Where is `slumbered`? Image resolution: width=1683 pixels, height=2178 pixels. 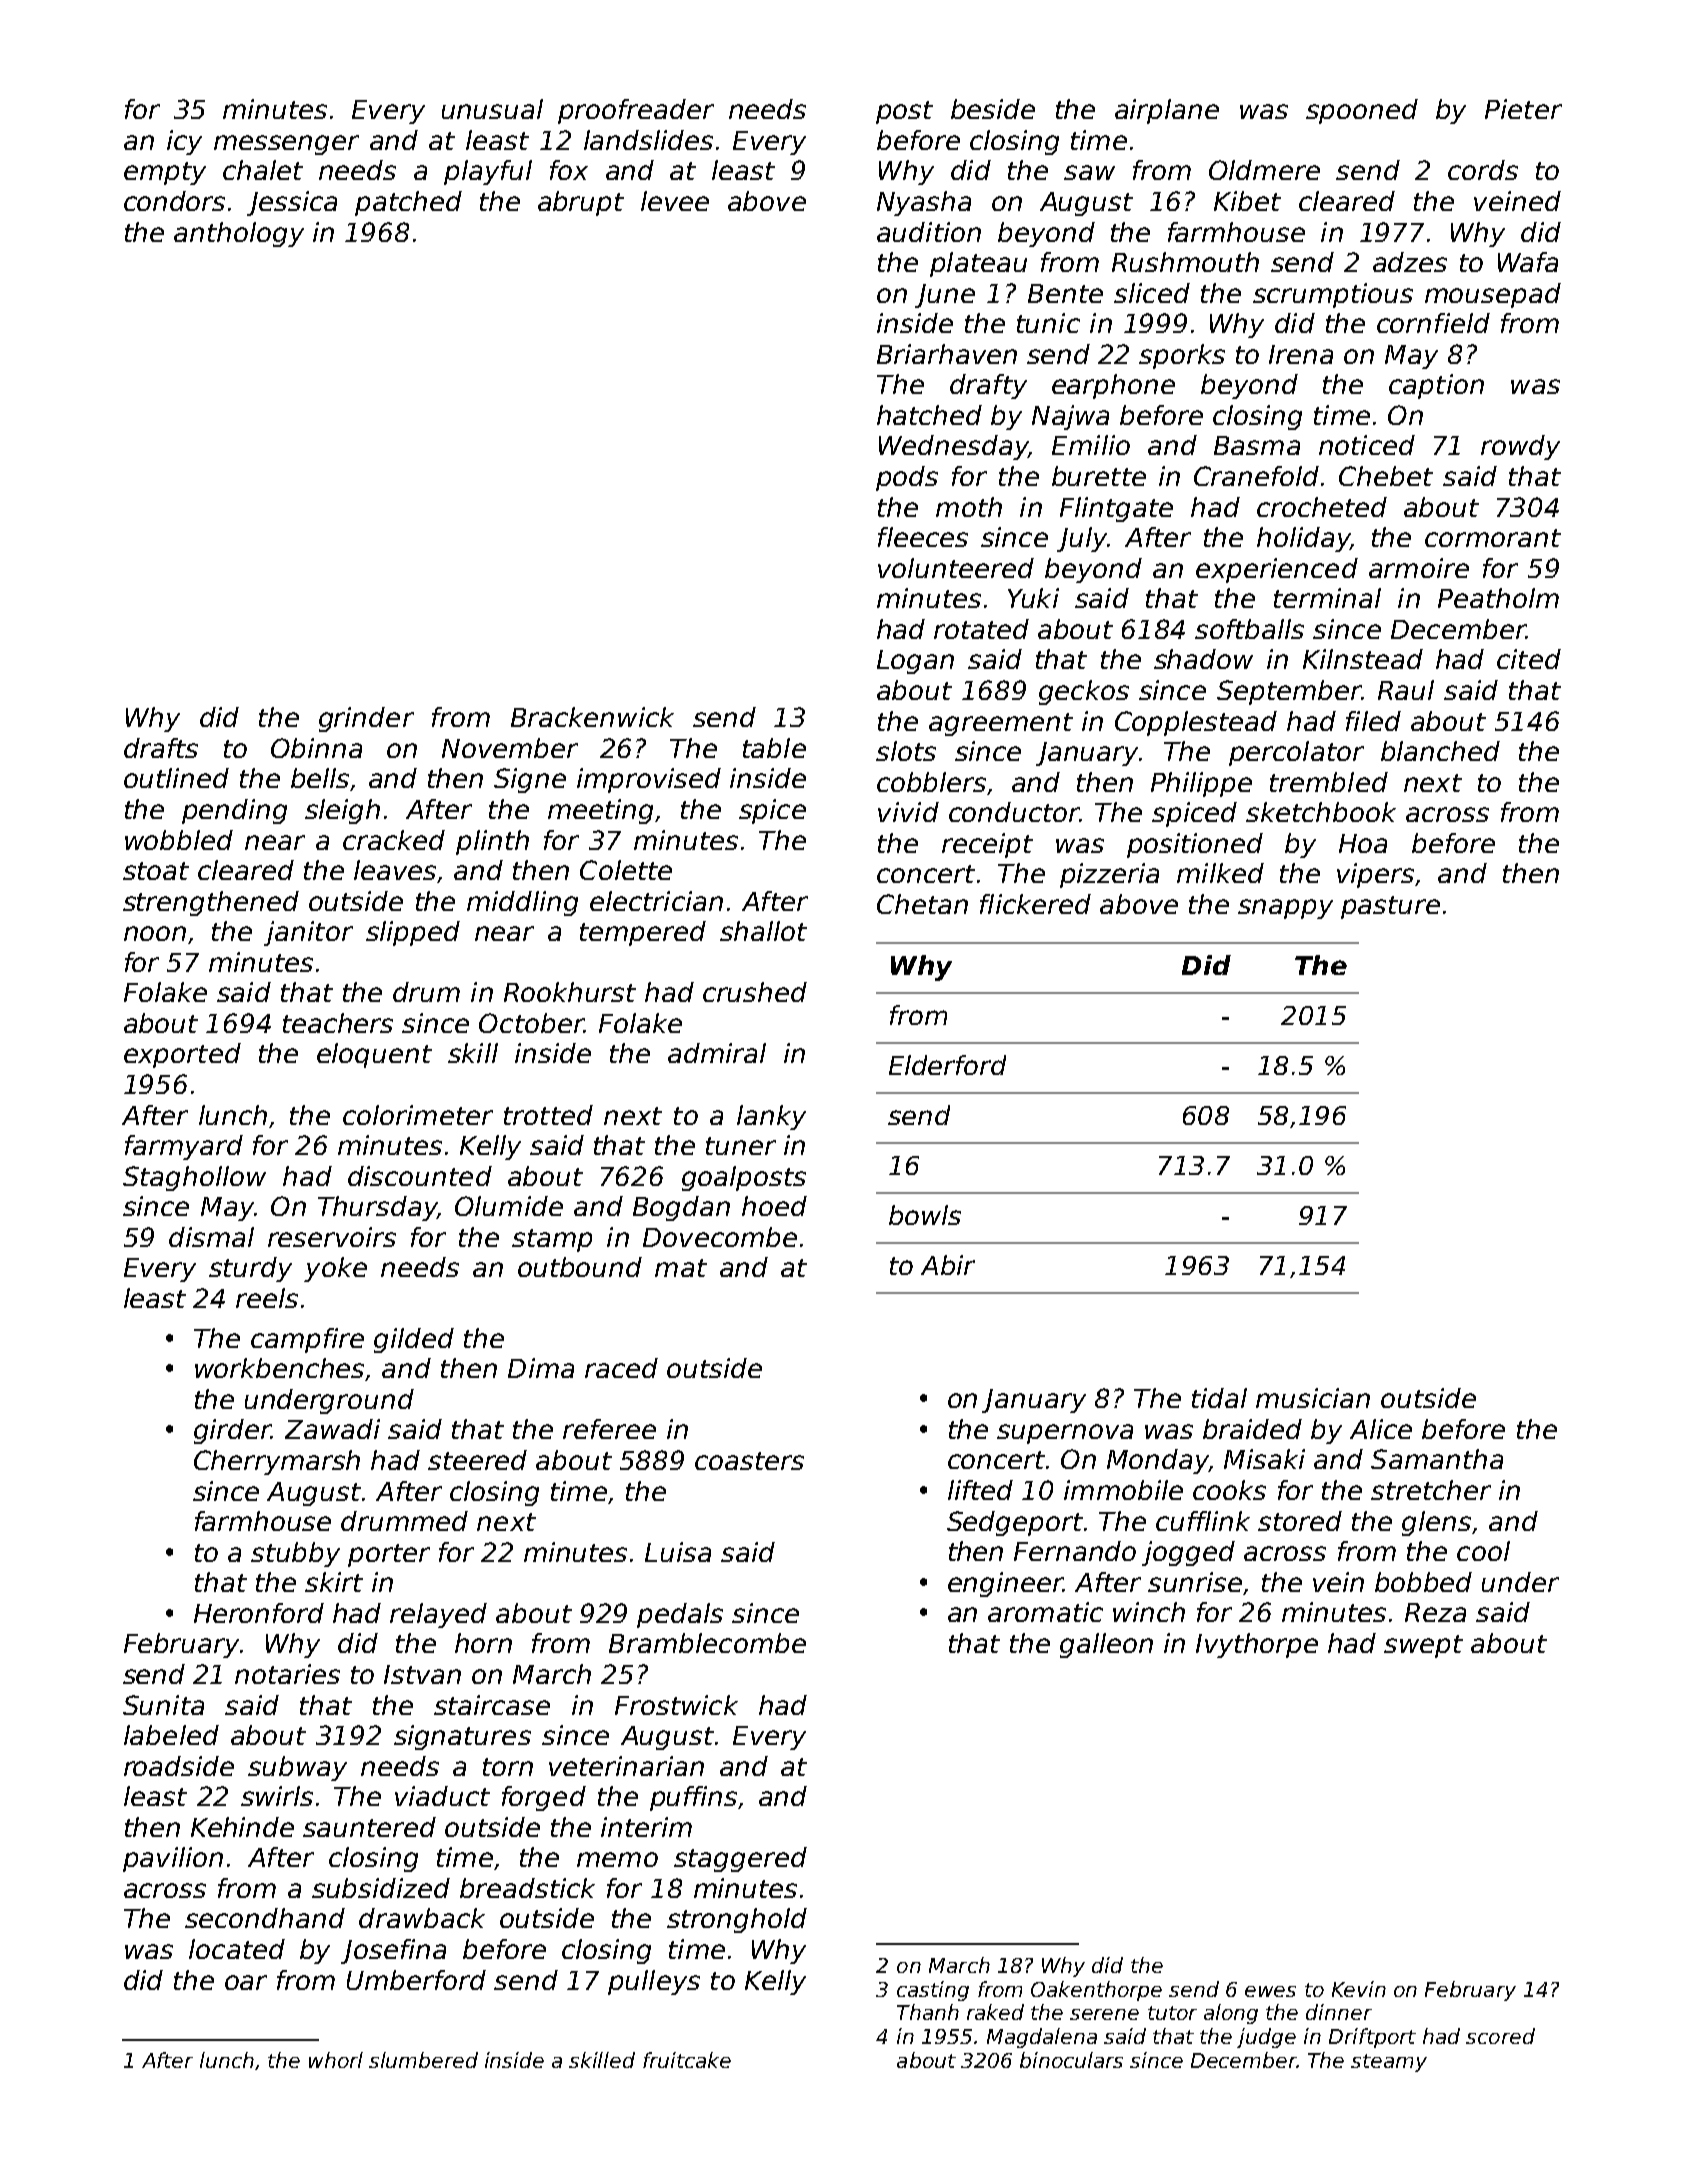
slumbered is located at coordinates (423, 2060).
